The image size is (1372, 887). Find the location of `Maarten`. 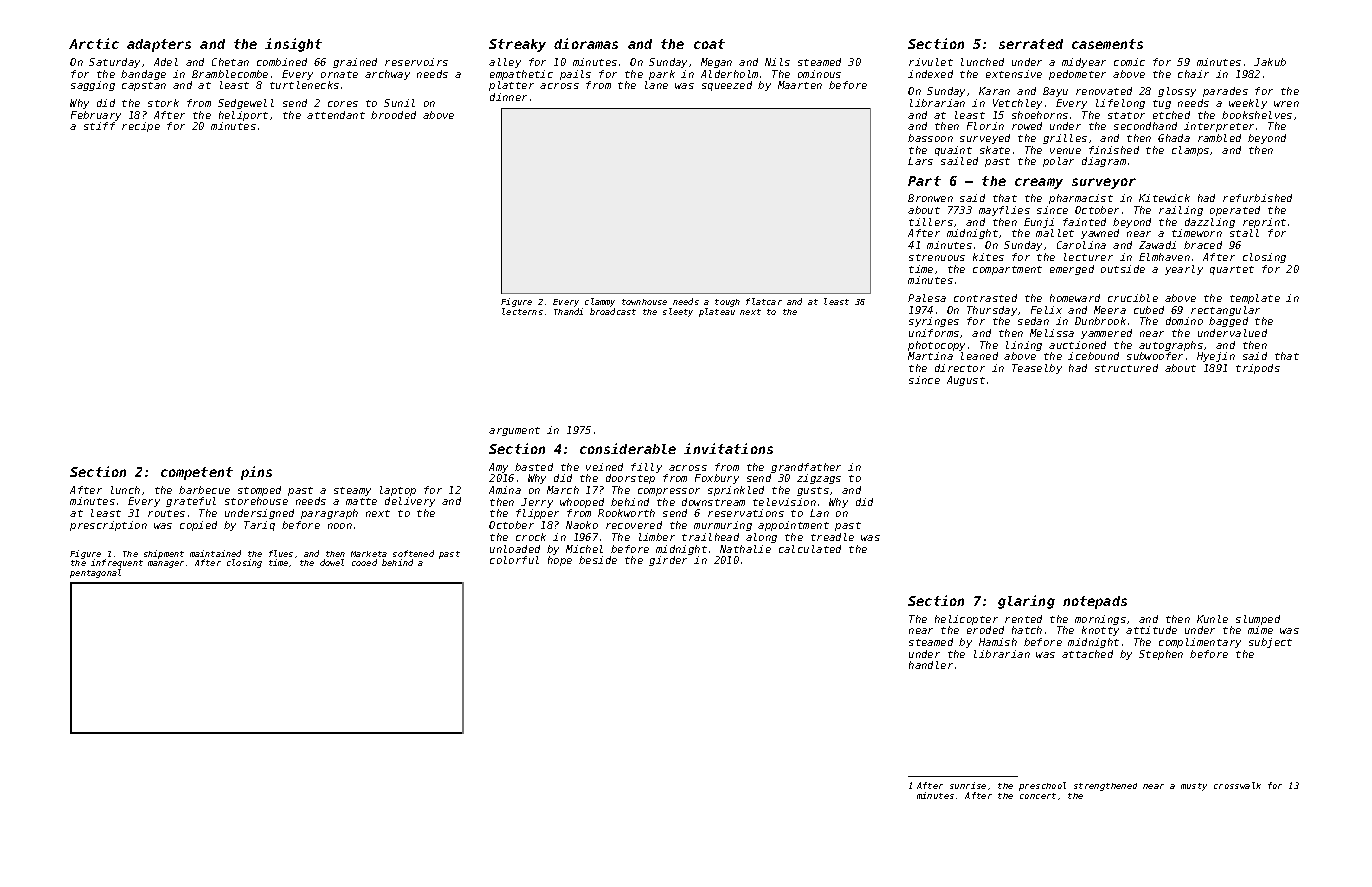

Maarten is located at coordinates (800, 85).
